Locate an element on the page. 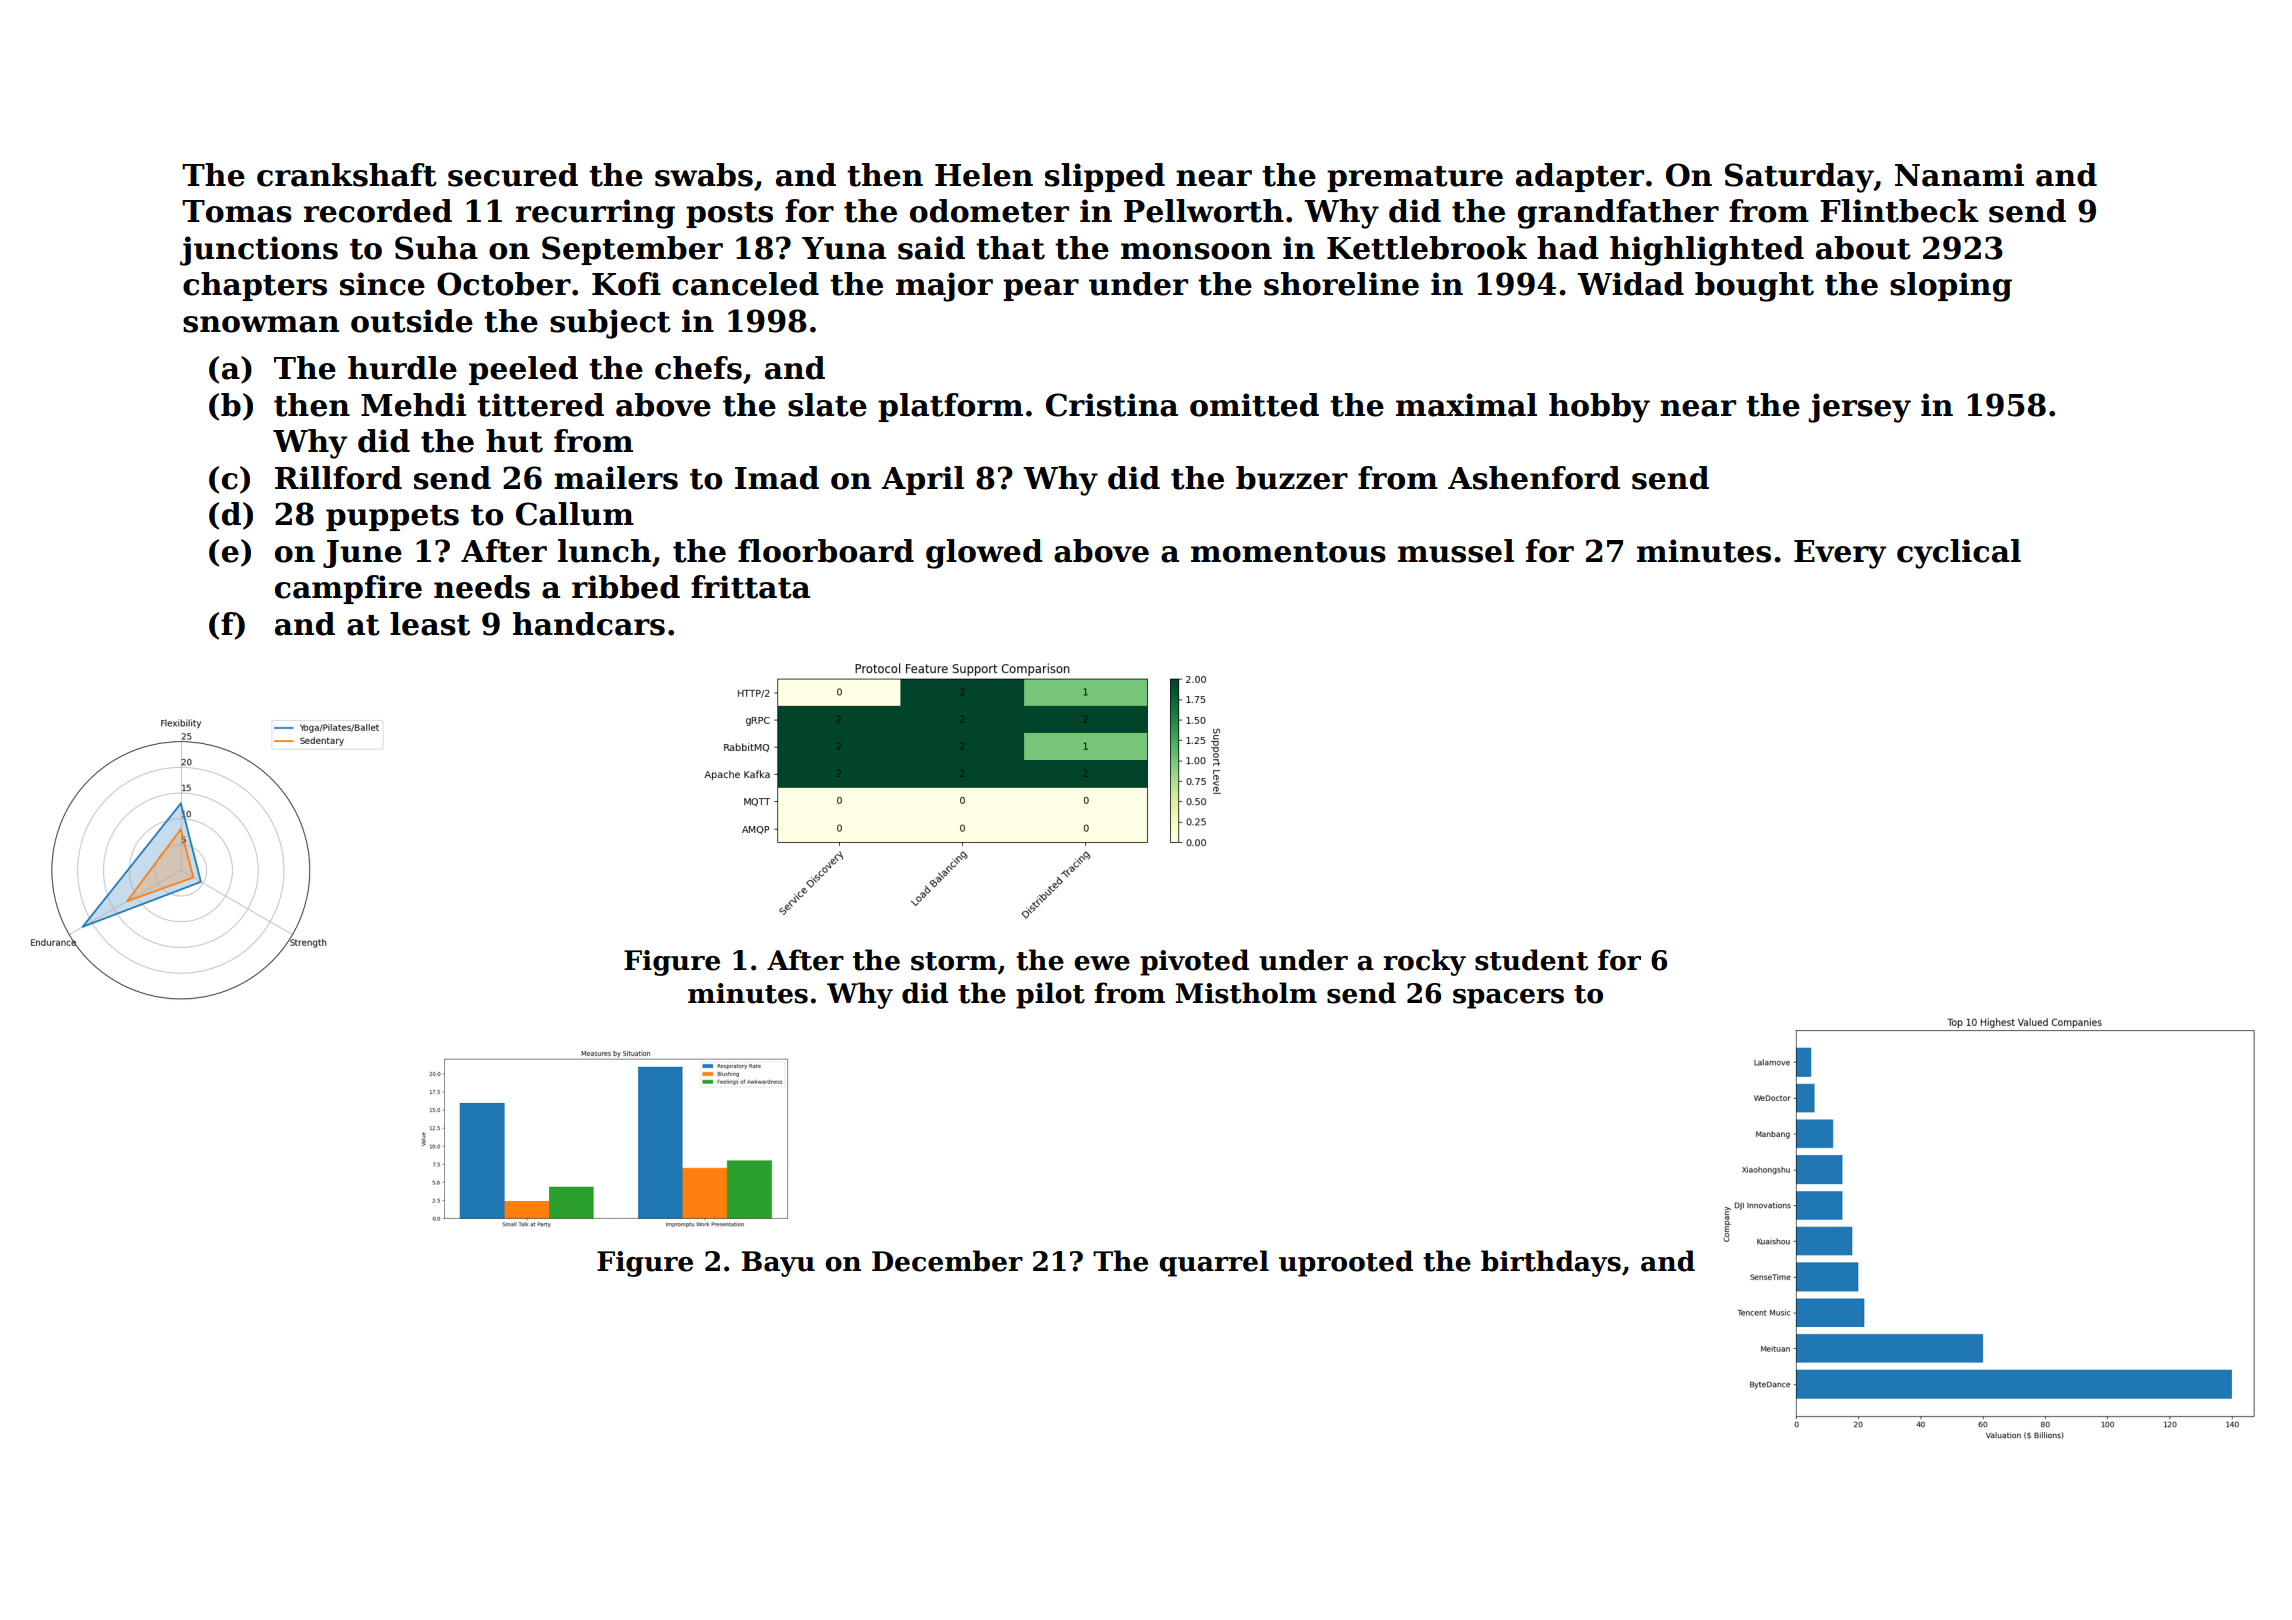 Image resolution: width=2292 pixels, height=1620 pixels. shoreline is located at coordinates (1341, 284).
